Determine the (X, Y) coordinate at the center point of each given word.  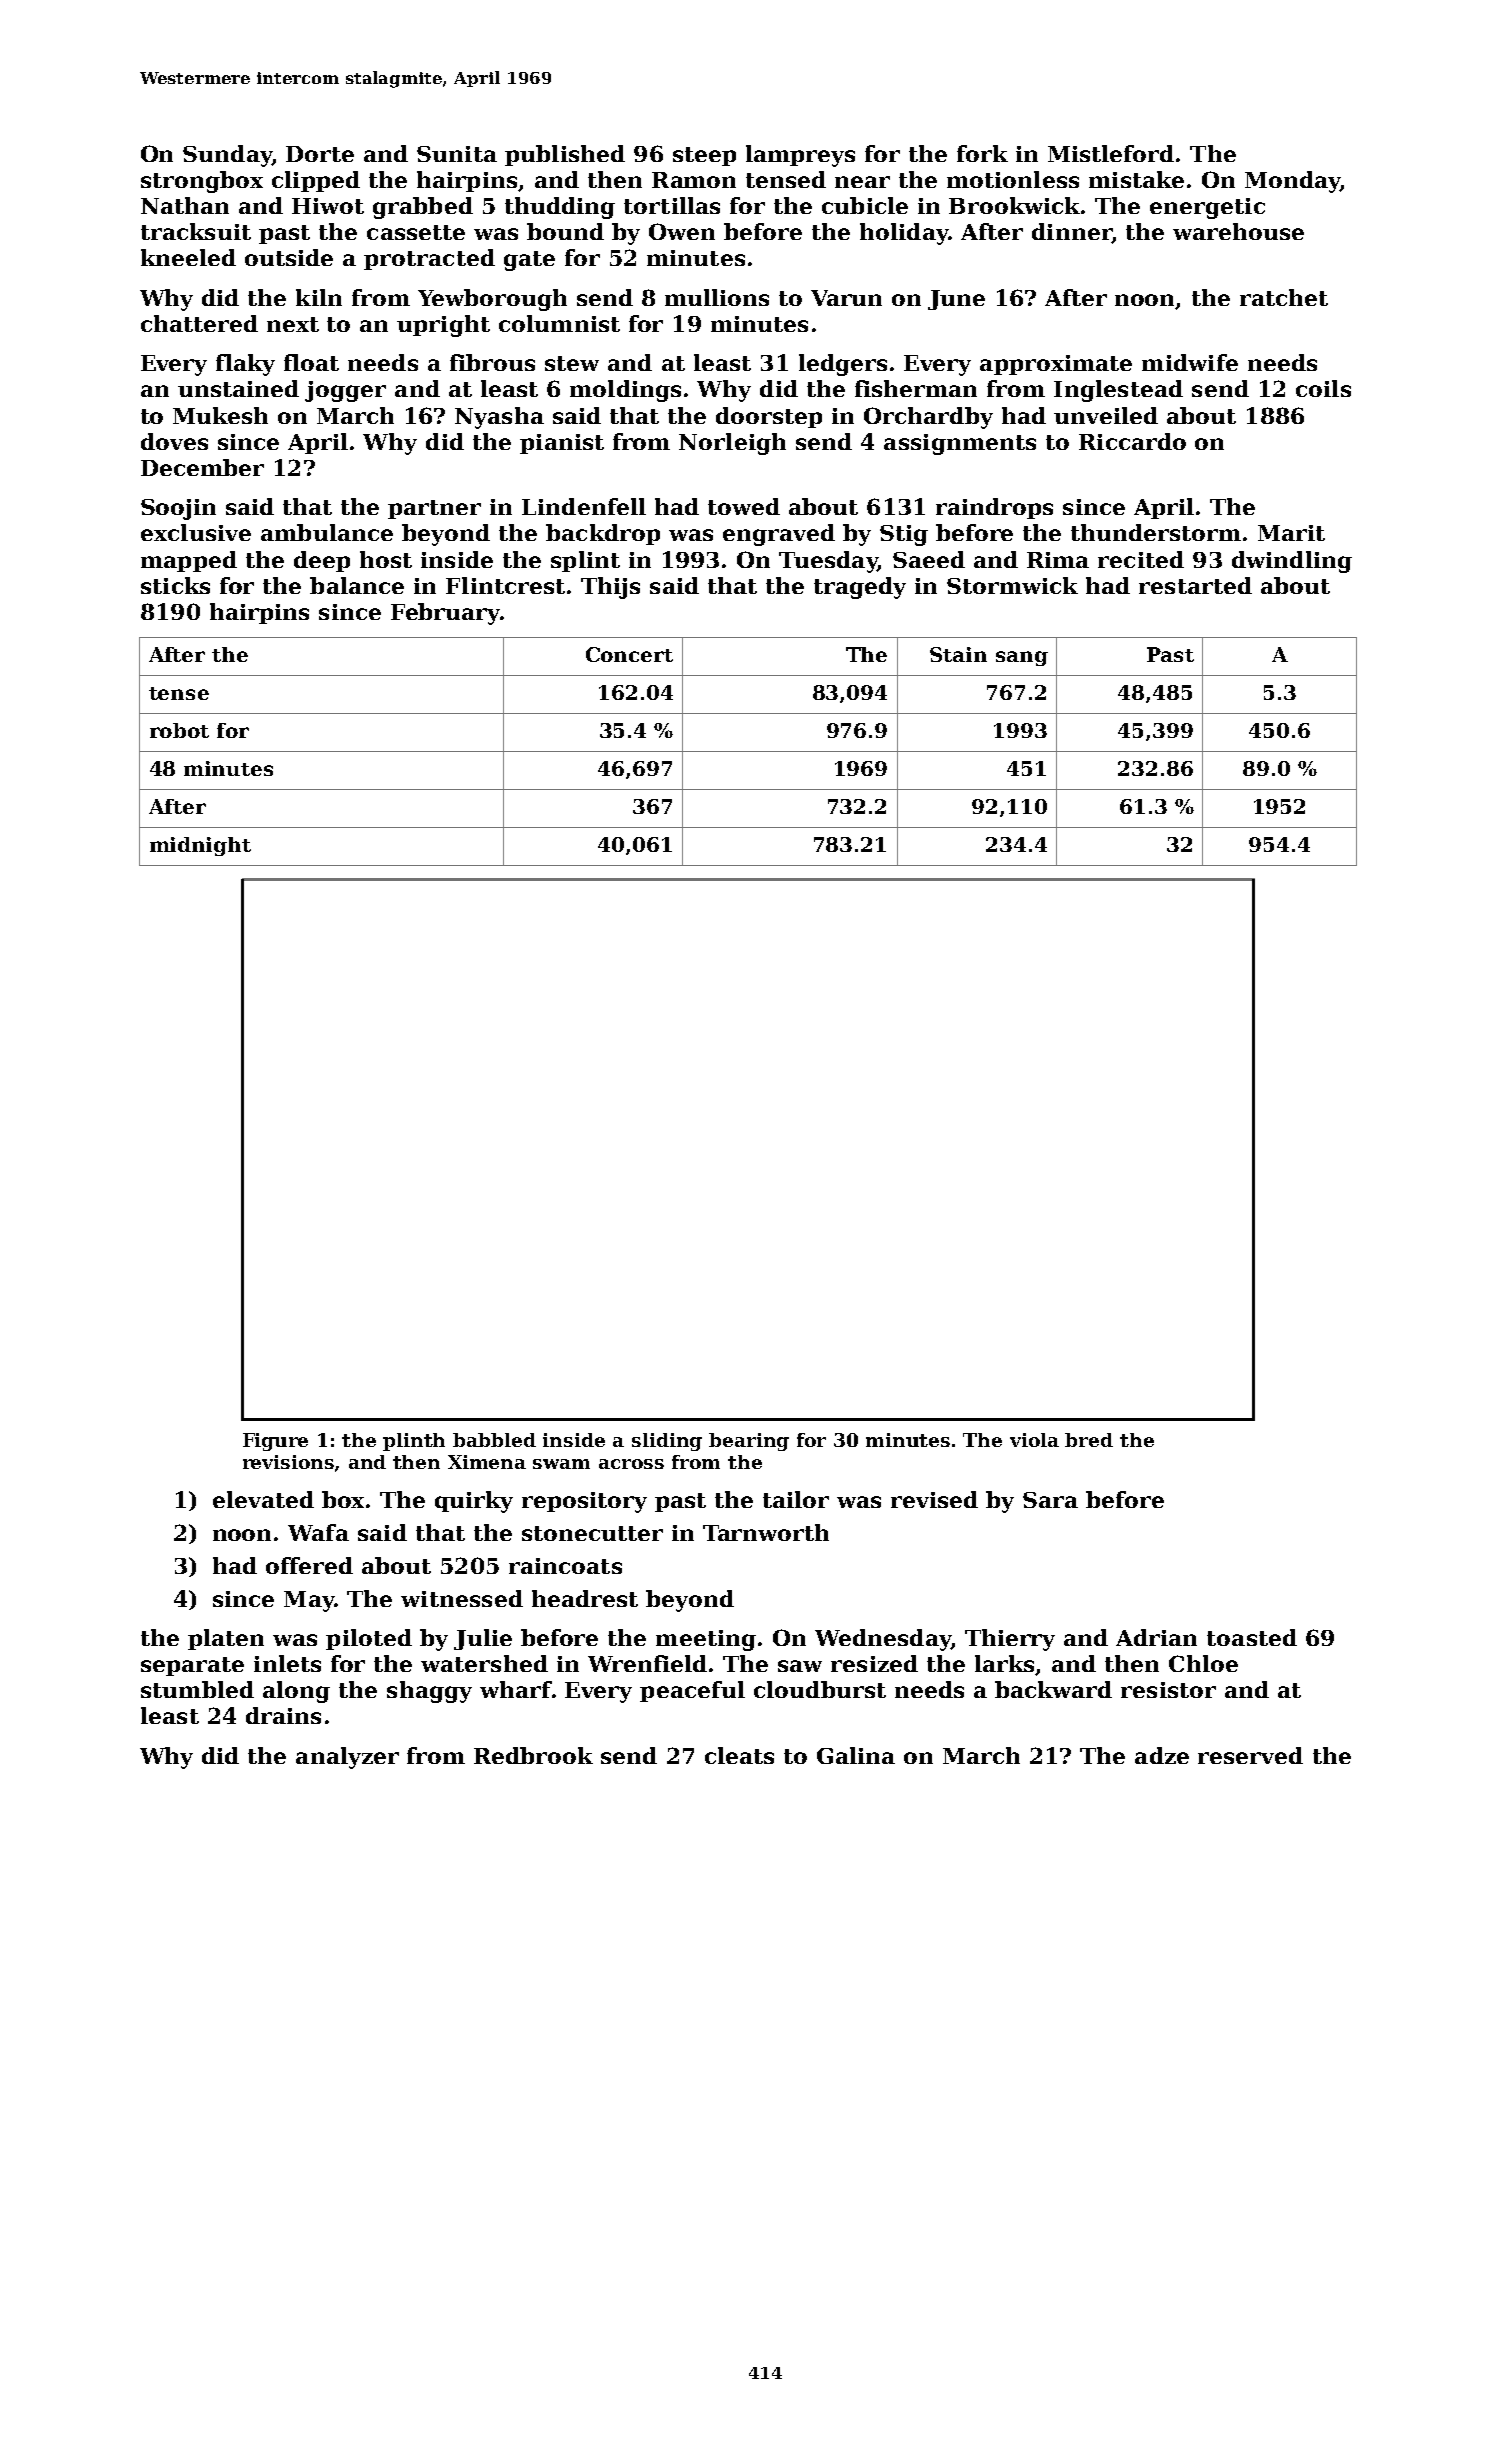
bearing (749, 1442)
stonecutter (592, 1533)
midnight (200, 846)
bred (1089, 1440)
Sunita (457, 154)
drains (283, 1715)
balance (357, 585)
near (862, 182)
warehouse (1238, 231)
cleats (739, 1755)
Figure (275, 1442)
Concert (629, 654)
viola (1034, 1440)
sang (1022, 658)
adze (1162, 1755)
